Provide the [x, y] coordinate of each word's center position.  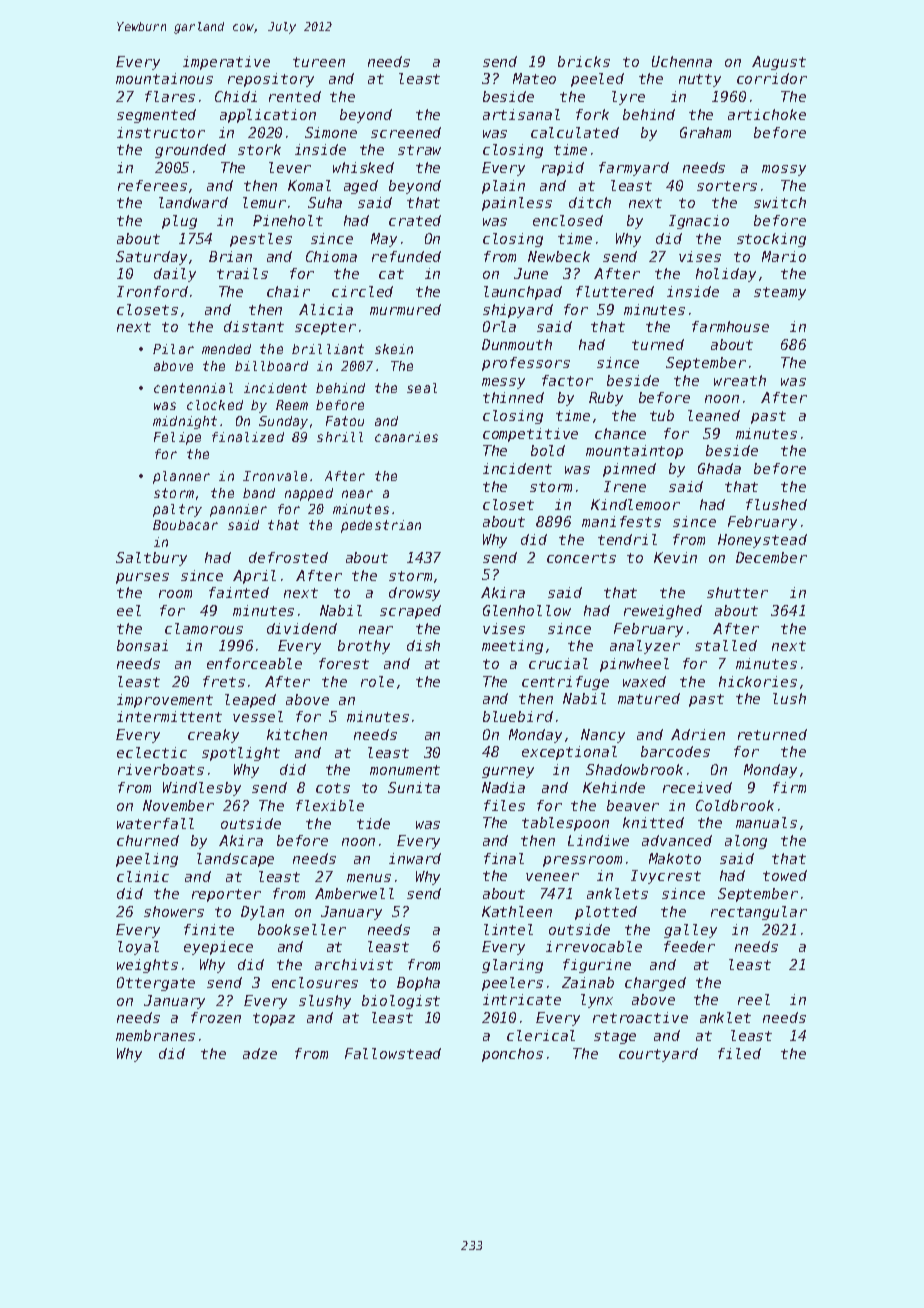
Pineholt [288, 220]
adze [260, 1053]
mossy [784, 170]
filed [739, 1053]
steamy [780, 293]
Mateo [534, 78]
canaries [406, 437]
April [254, 577]
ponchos [512, 1055]
